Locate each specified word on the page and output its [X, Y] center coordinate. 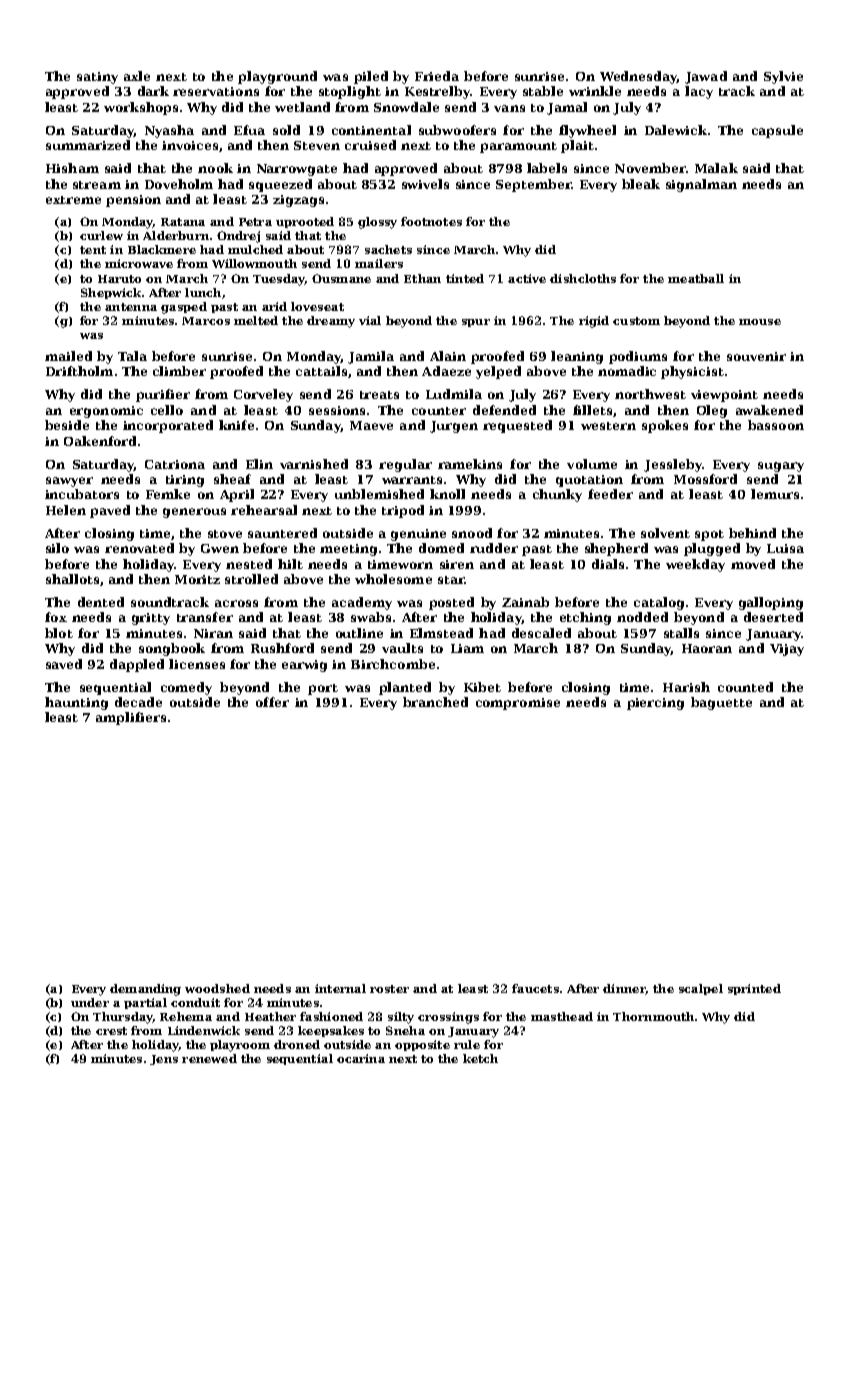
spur [476, 323]
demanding [145, 990]
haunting [76, 703]
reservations [216, 91]
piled [371, 77]
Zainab [525, 602]
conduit [195, 1002]
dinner [624, 989]
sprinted [754, 989]
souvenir [756, 356]
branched [435, 702]
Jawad [706, 77]
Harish [686, 687]
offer [272, 702]
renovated [139, 548]
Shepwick [111, 293]
